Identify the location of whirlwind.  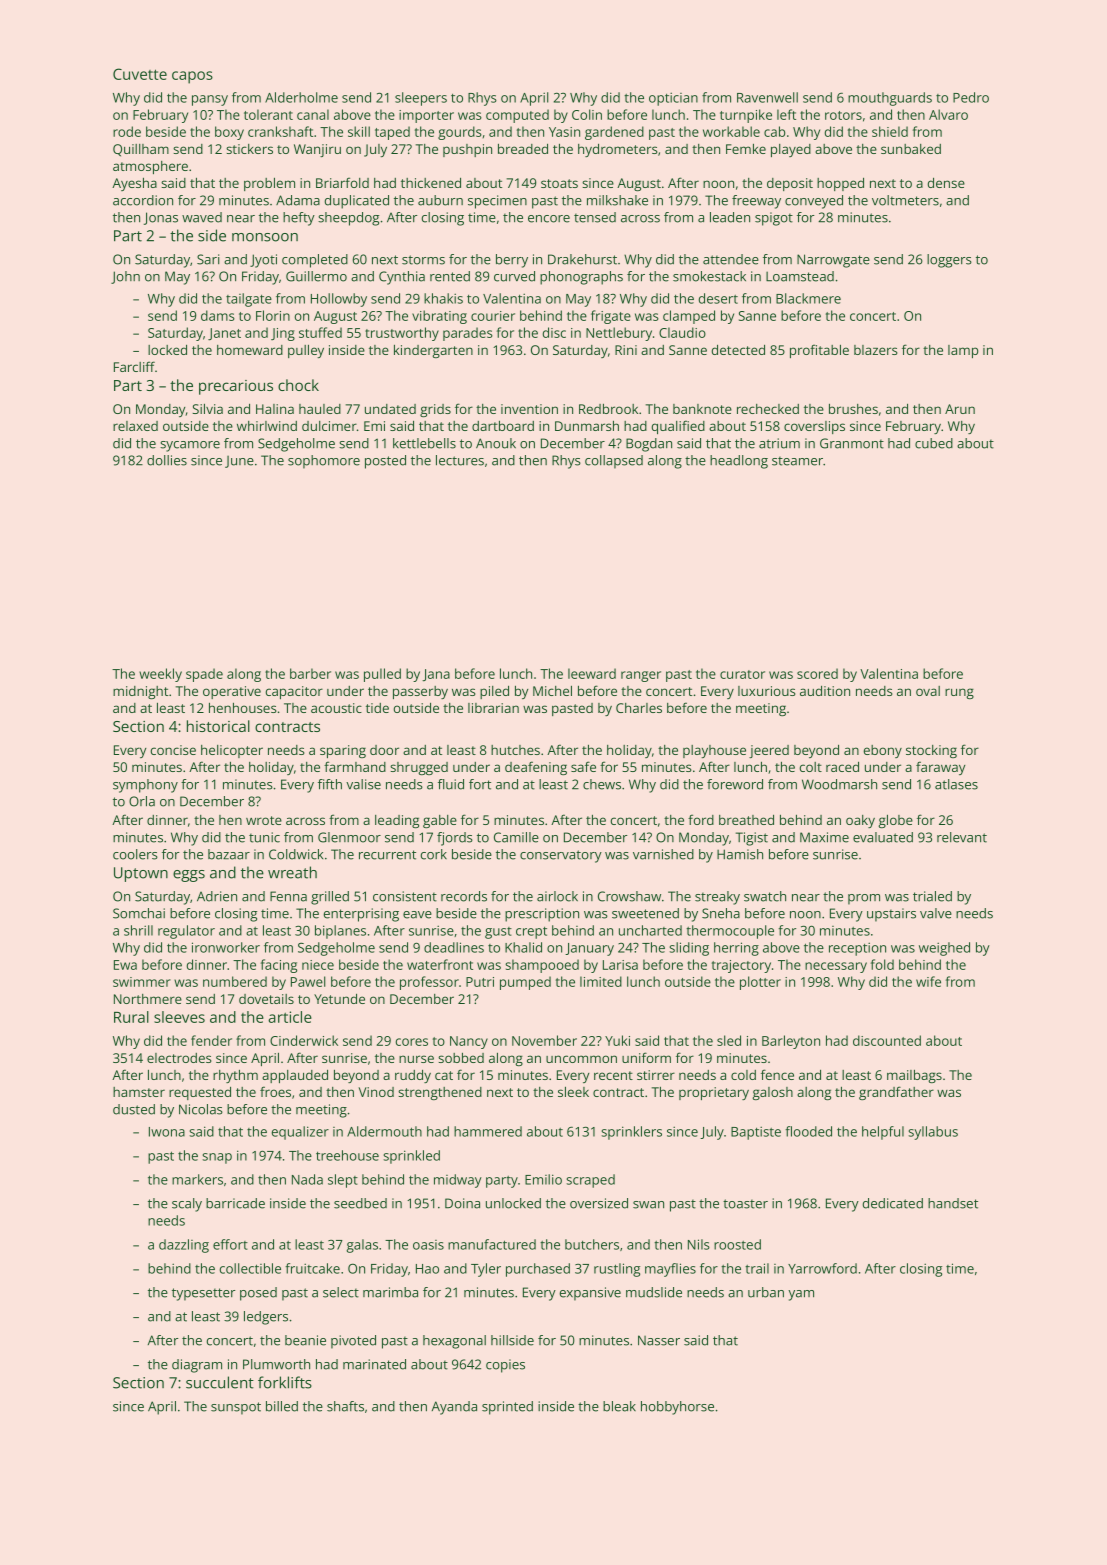
(267, 426).
